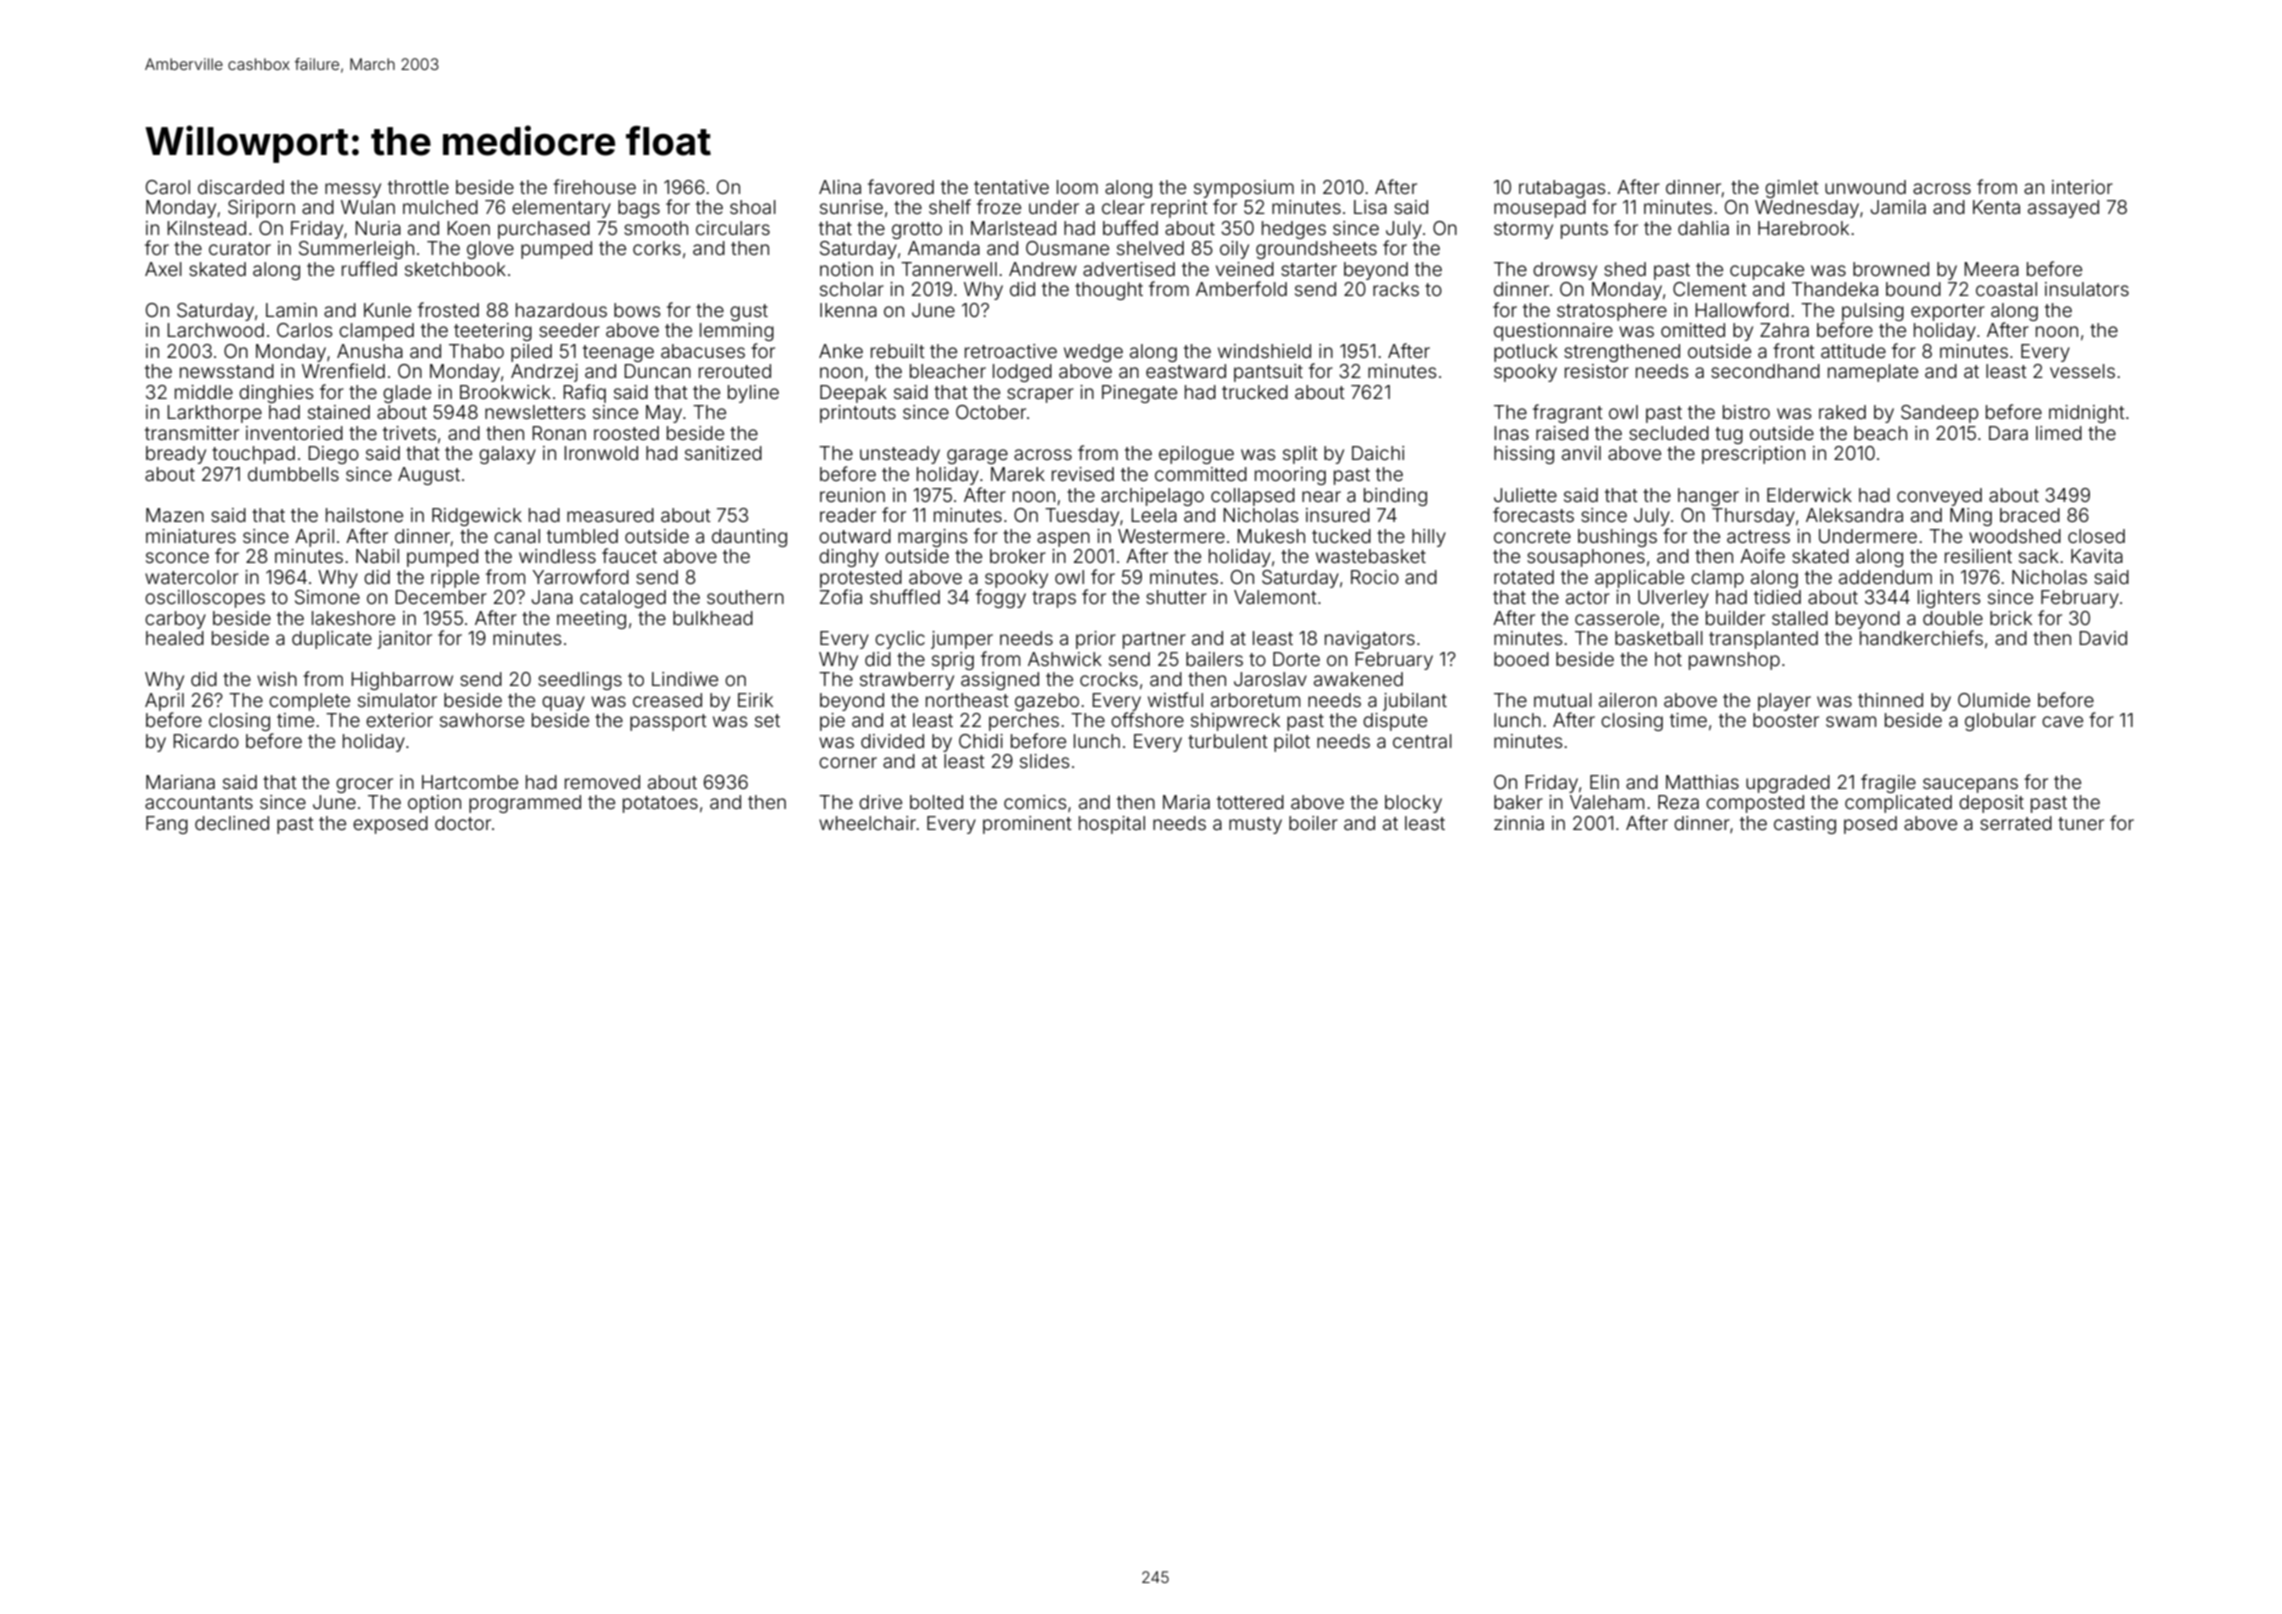  What do you see at coordinates (232, 823) in the page?
I see `declined` at bounding box center [232, 823].
